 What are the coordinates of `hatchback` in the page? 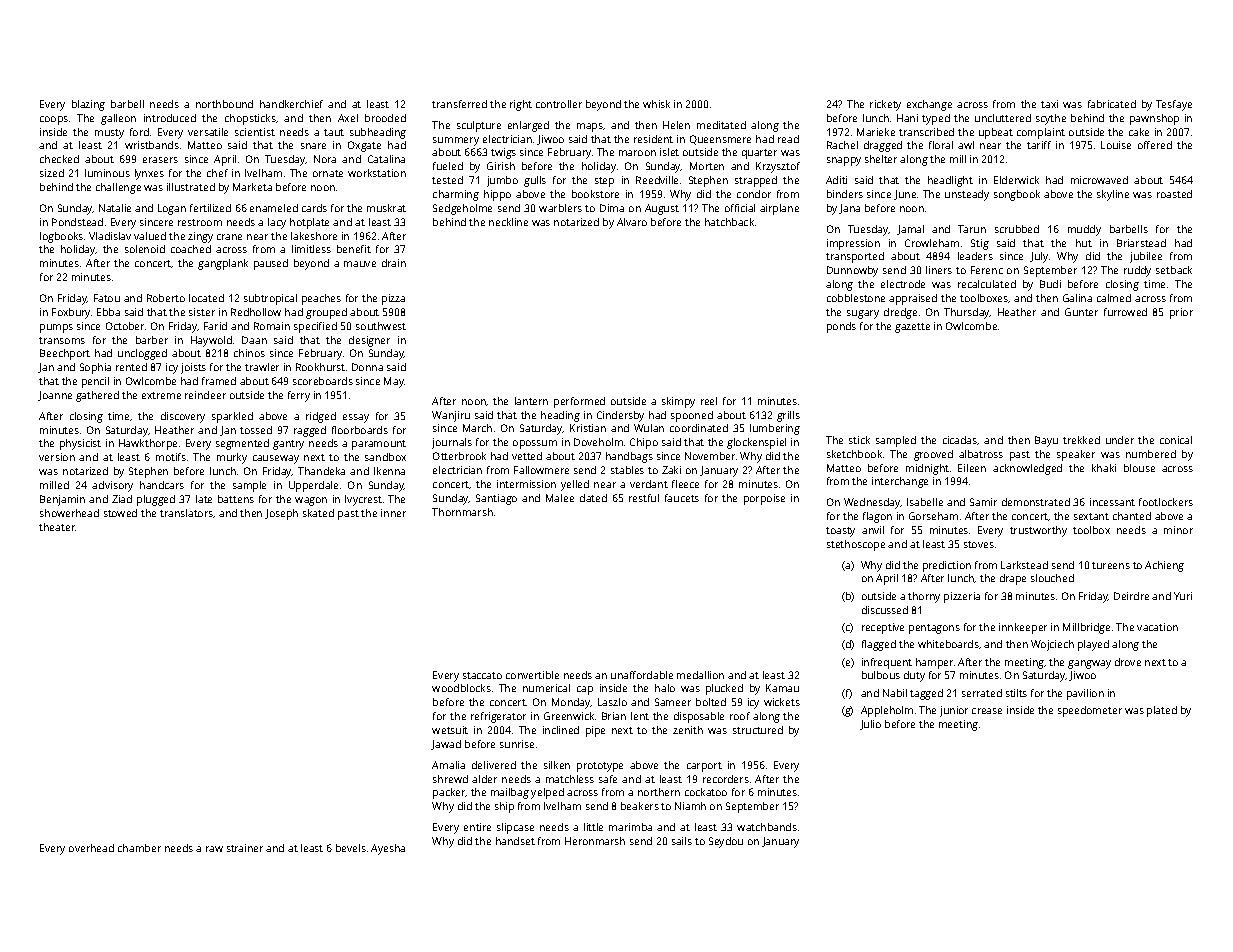 It's located at (729, 222).
